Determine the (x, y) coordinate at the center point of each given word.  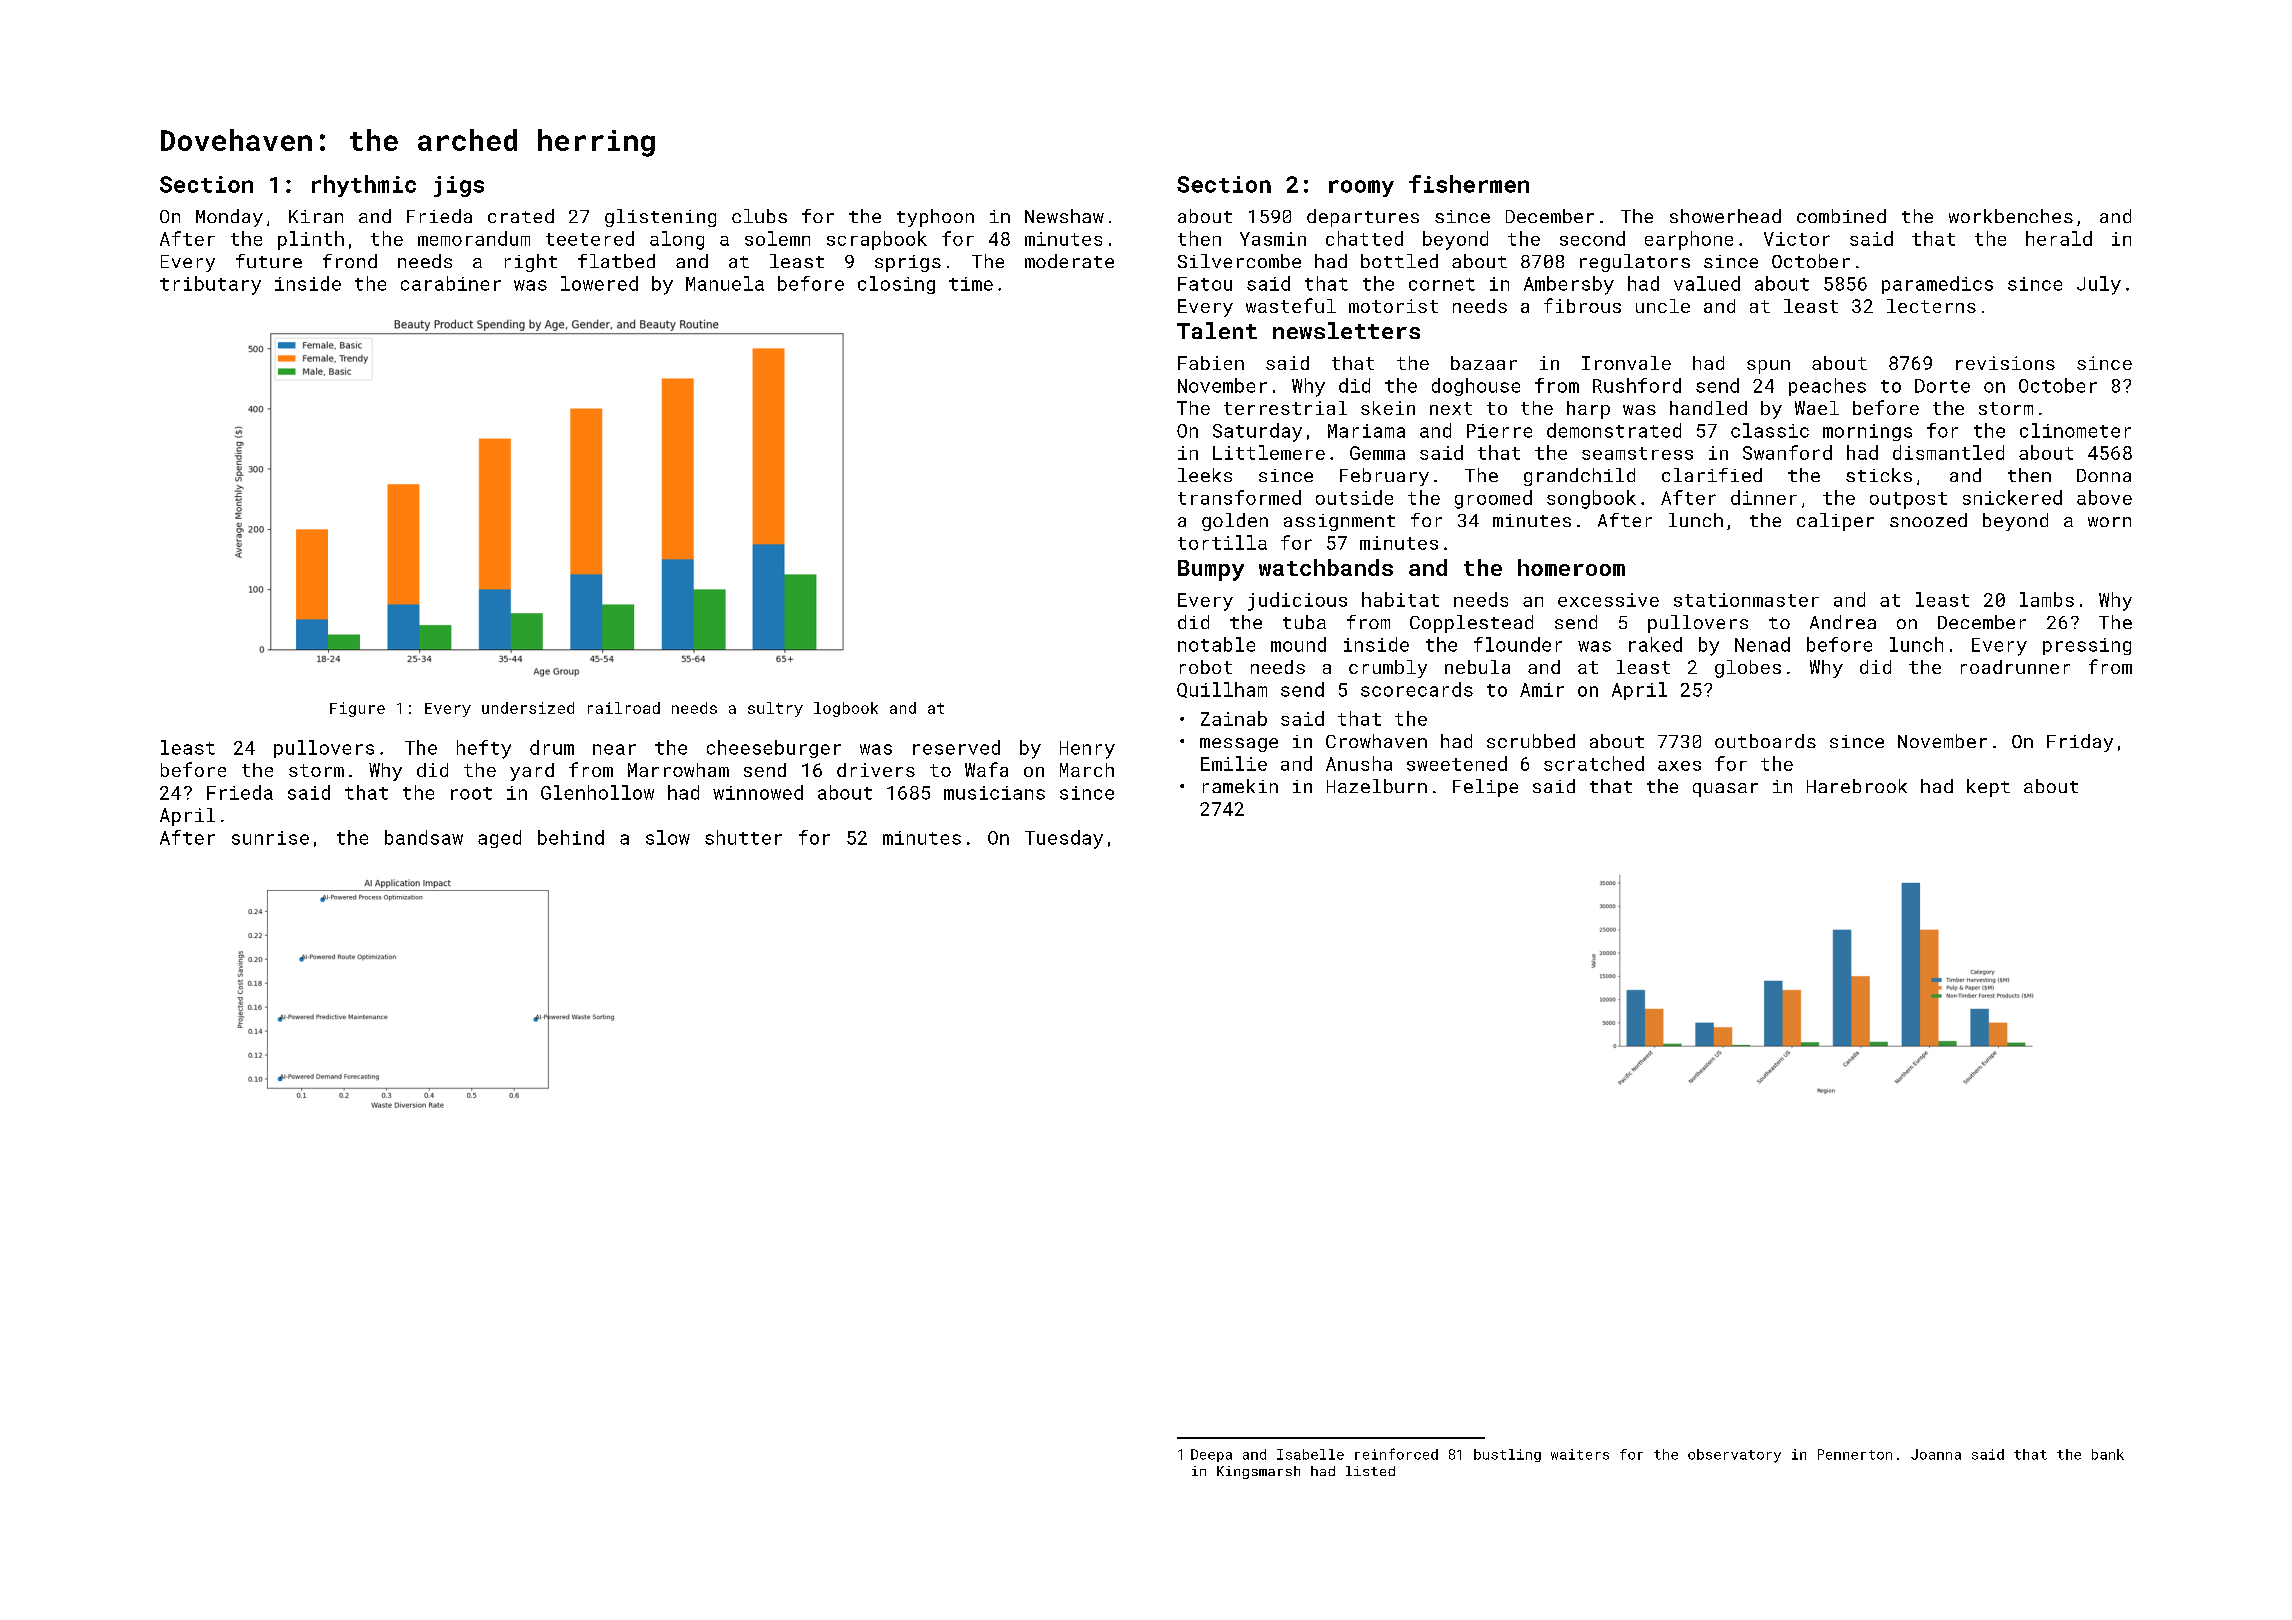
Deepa (1211, 1455)
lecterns (1931, 306)
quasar (1725, 790)
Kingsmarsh (1258, 1472)
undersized (528, 708)
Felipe (1485, 788)
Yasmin (1273, 239)
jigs (459, 186)
